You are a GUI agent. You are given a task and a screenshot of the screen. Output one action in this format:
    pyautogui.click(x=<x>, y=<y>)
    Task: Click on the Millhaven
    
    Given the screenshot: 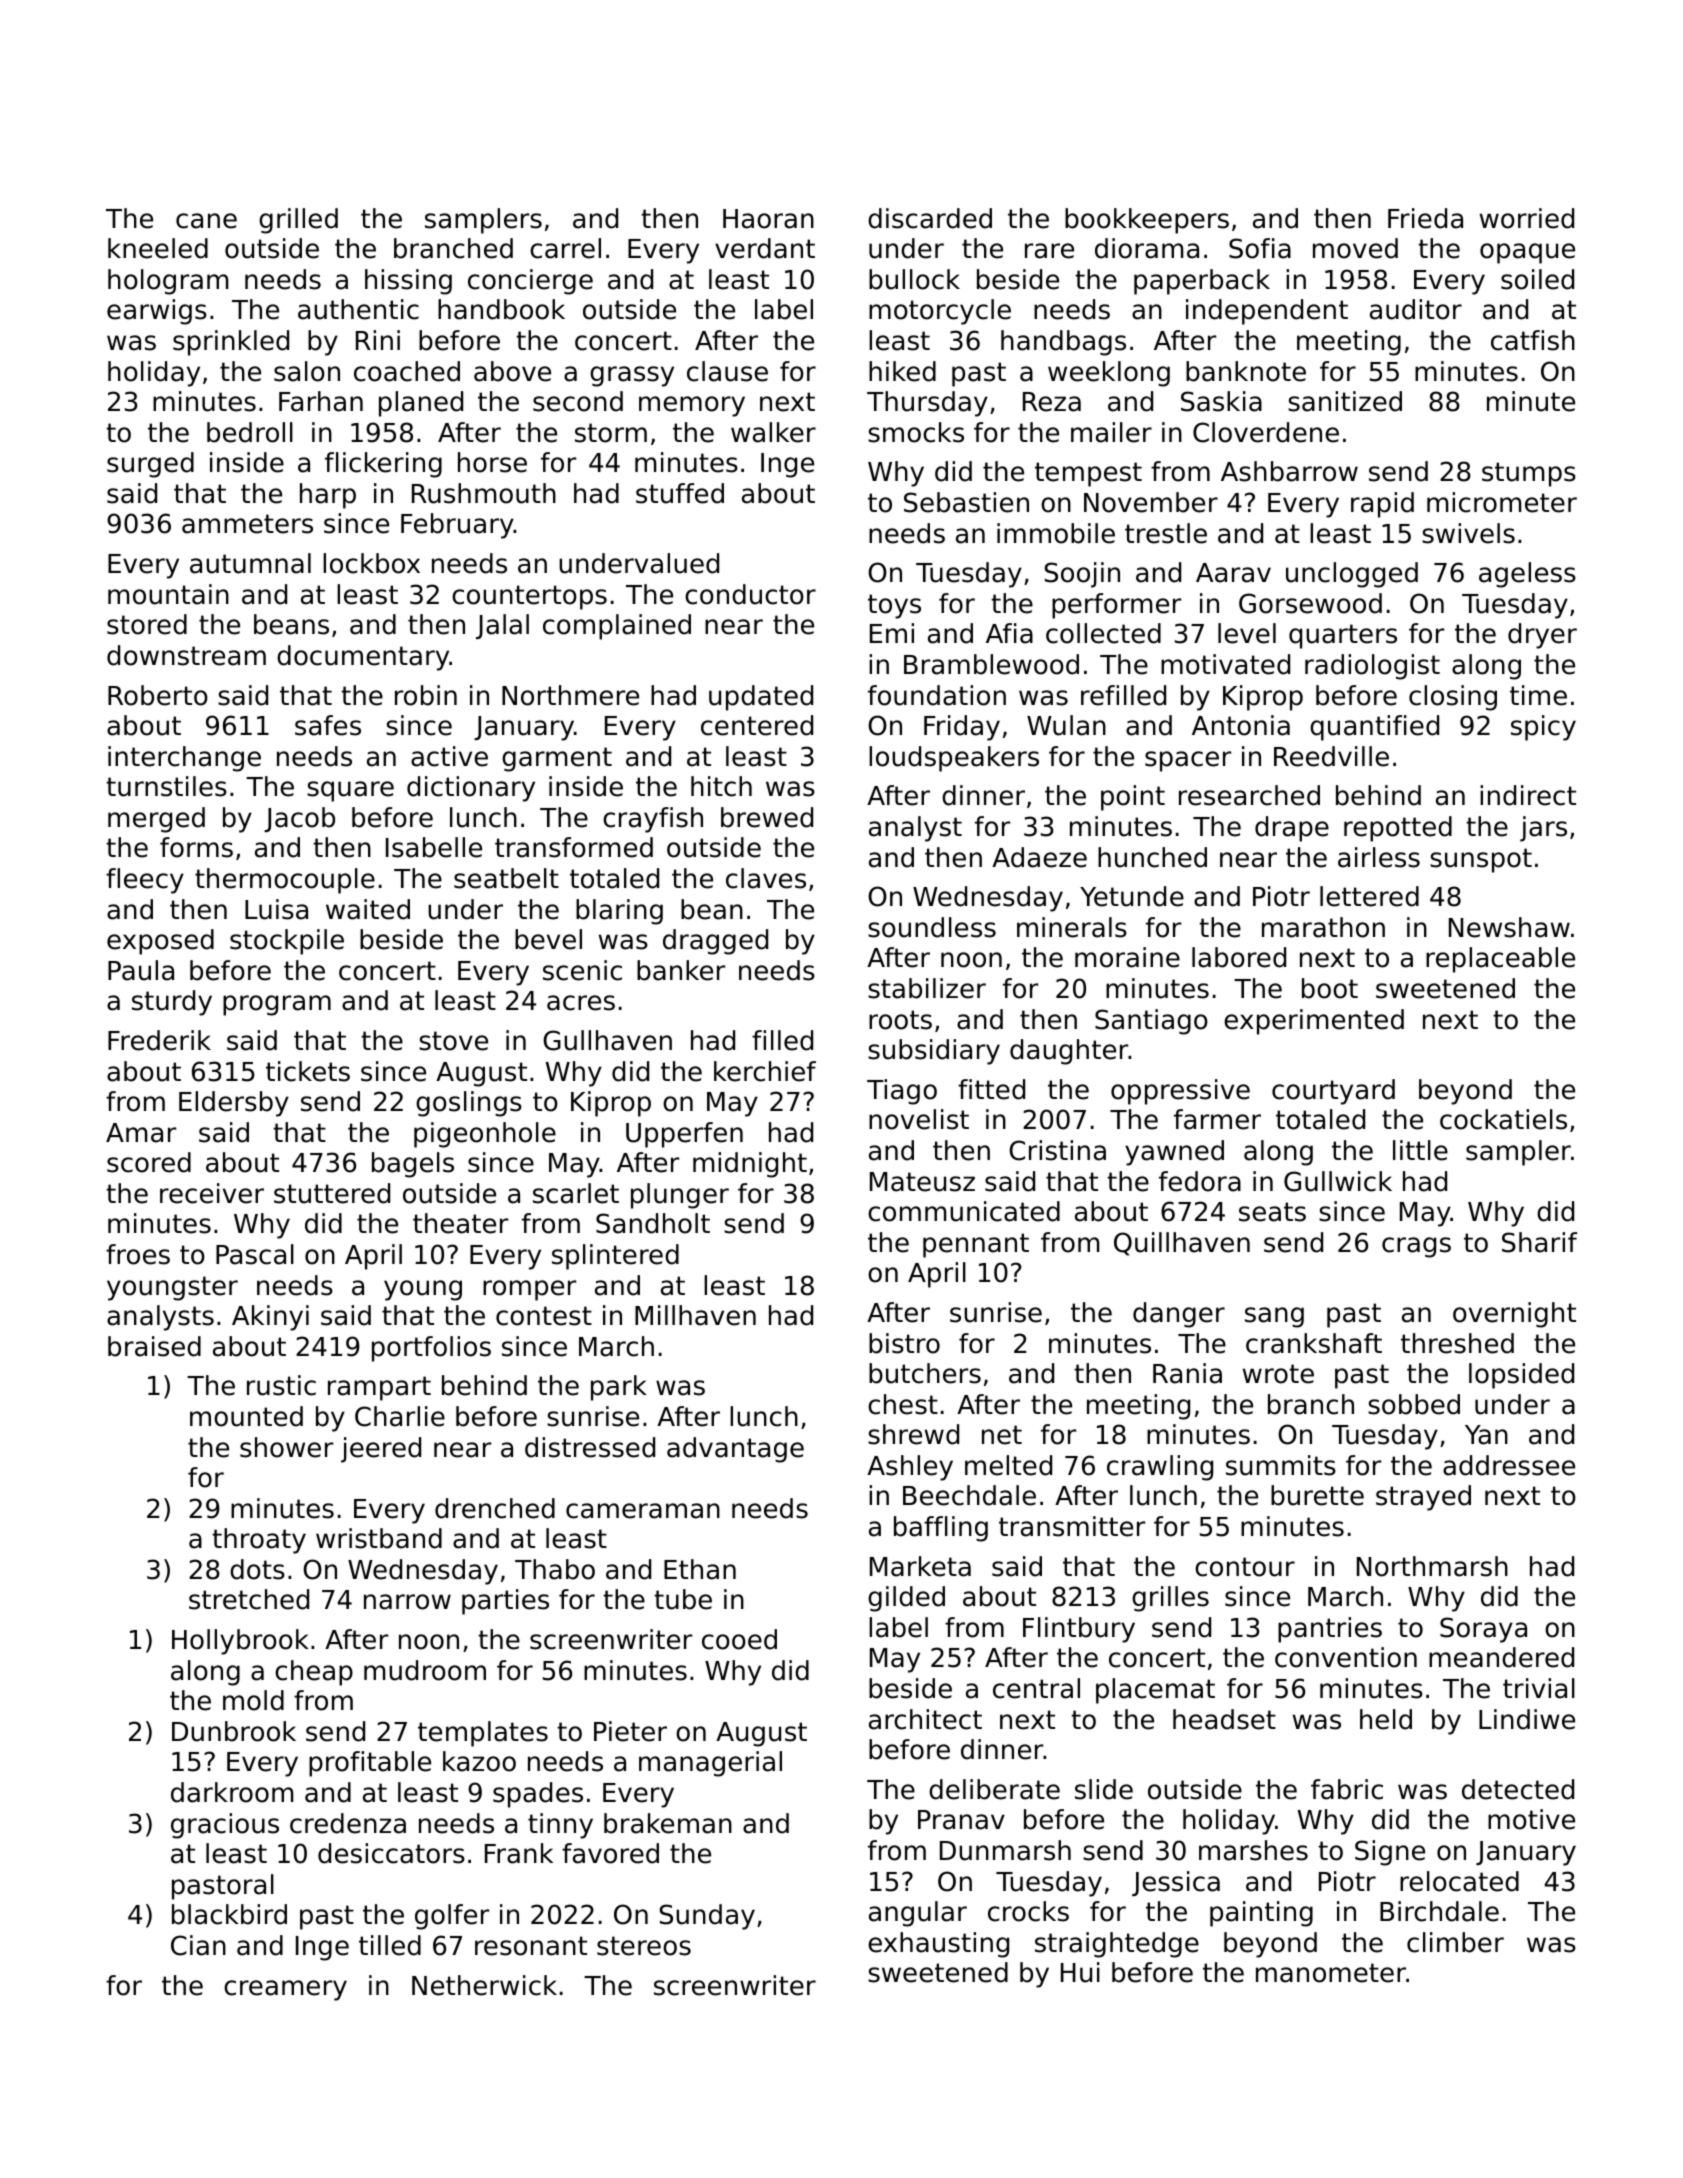 What is the action you would take?
    pyautogui.click(x=695, y=1315)
